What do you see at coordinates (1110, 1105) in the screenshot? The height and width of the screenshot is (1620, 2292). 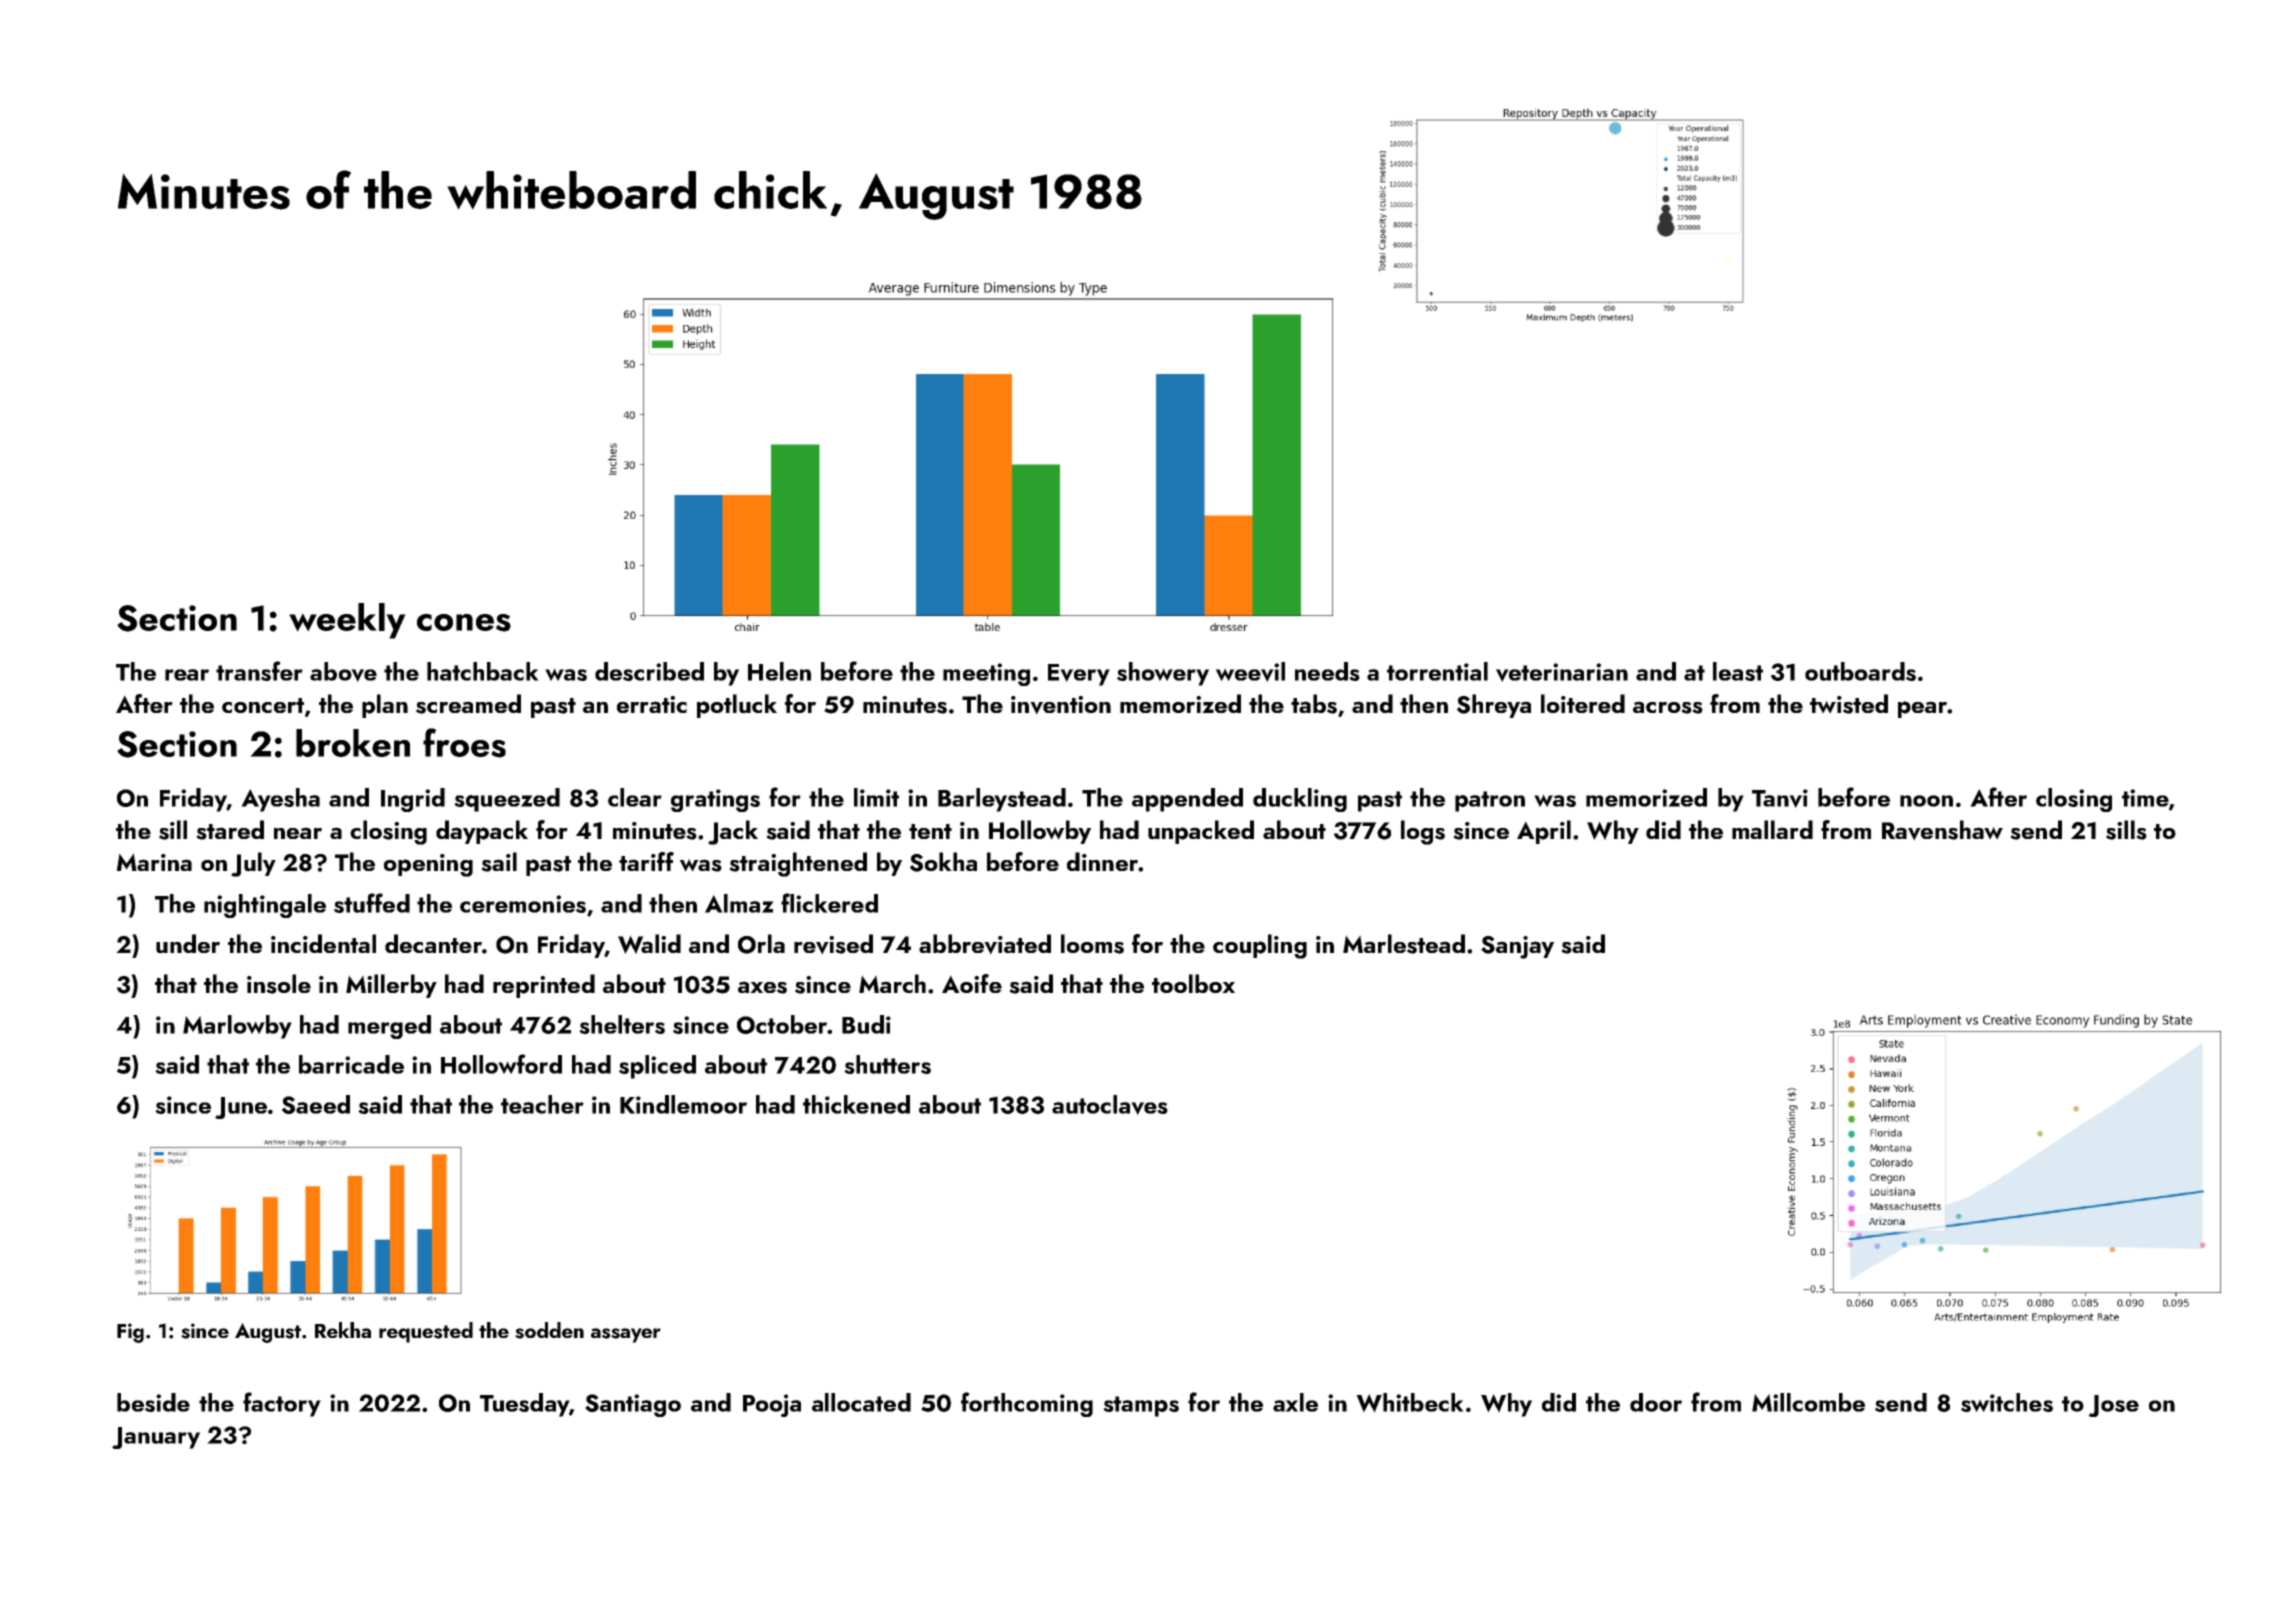 I see `autoclaves` at bounding box center [1110, 1105].
